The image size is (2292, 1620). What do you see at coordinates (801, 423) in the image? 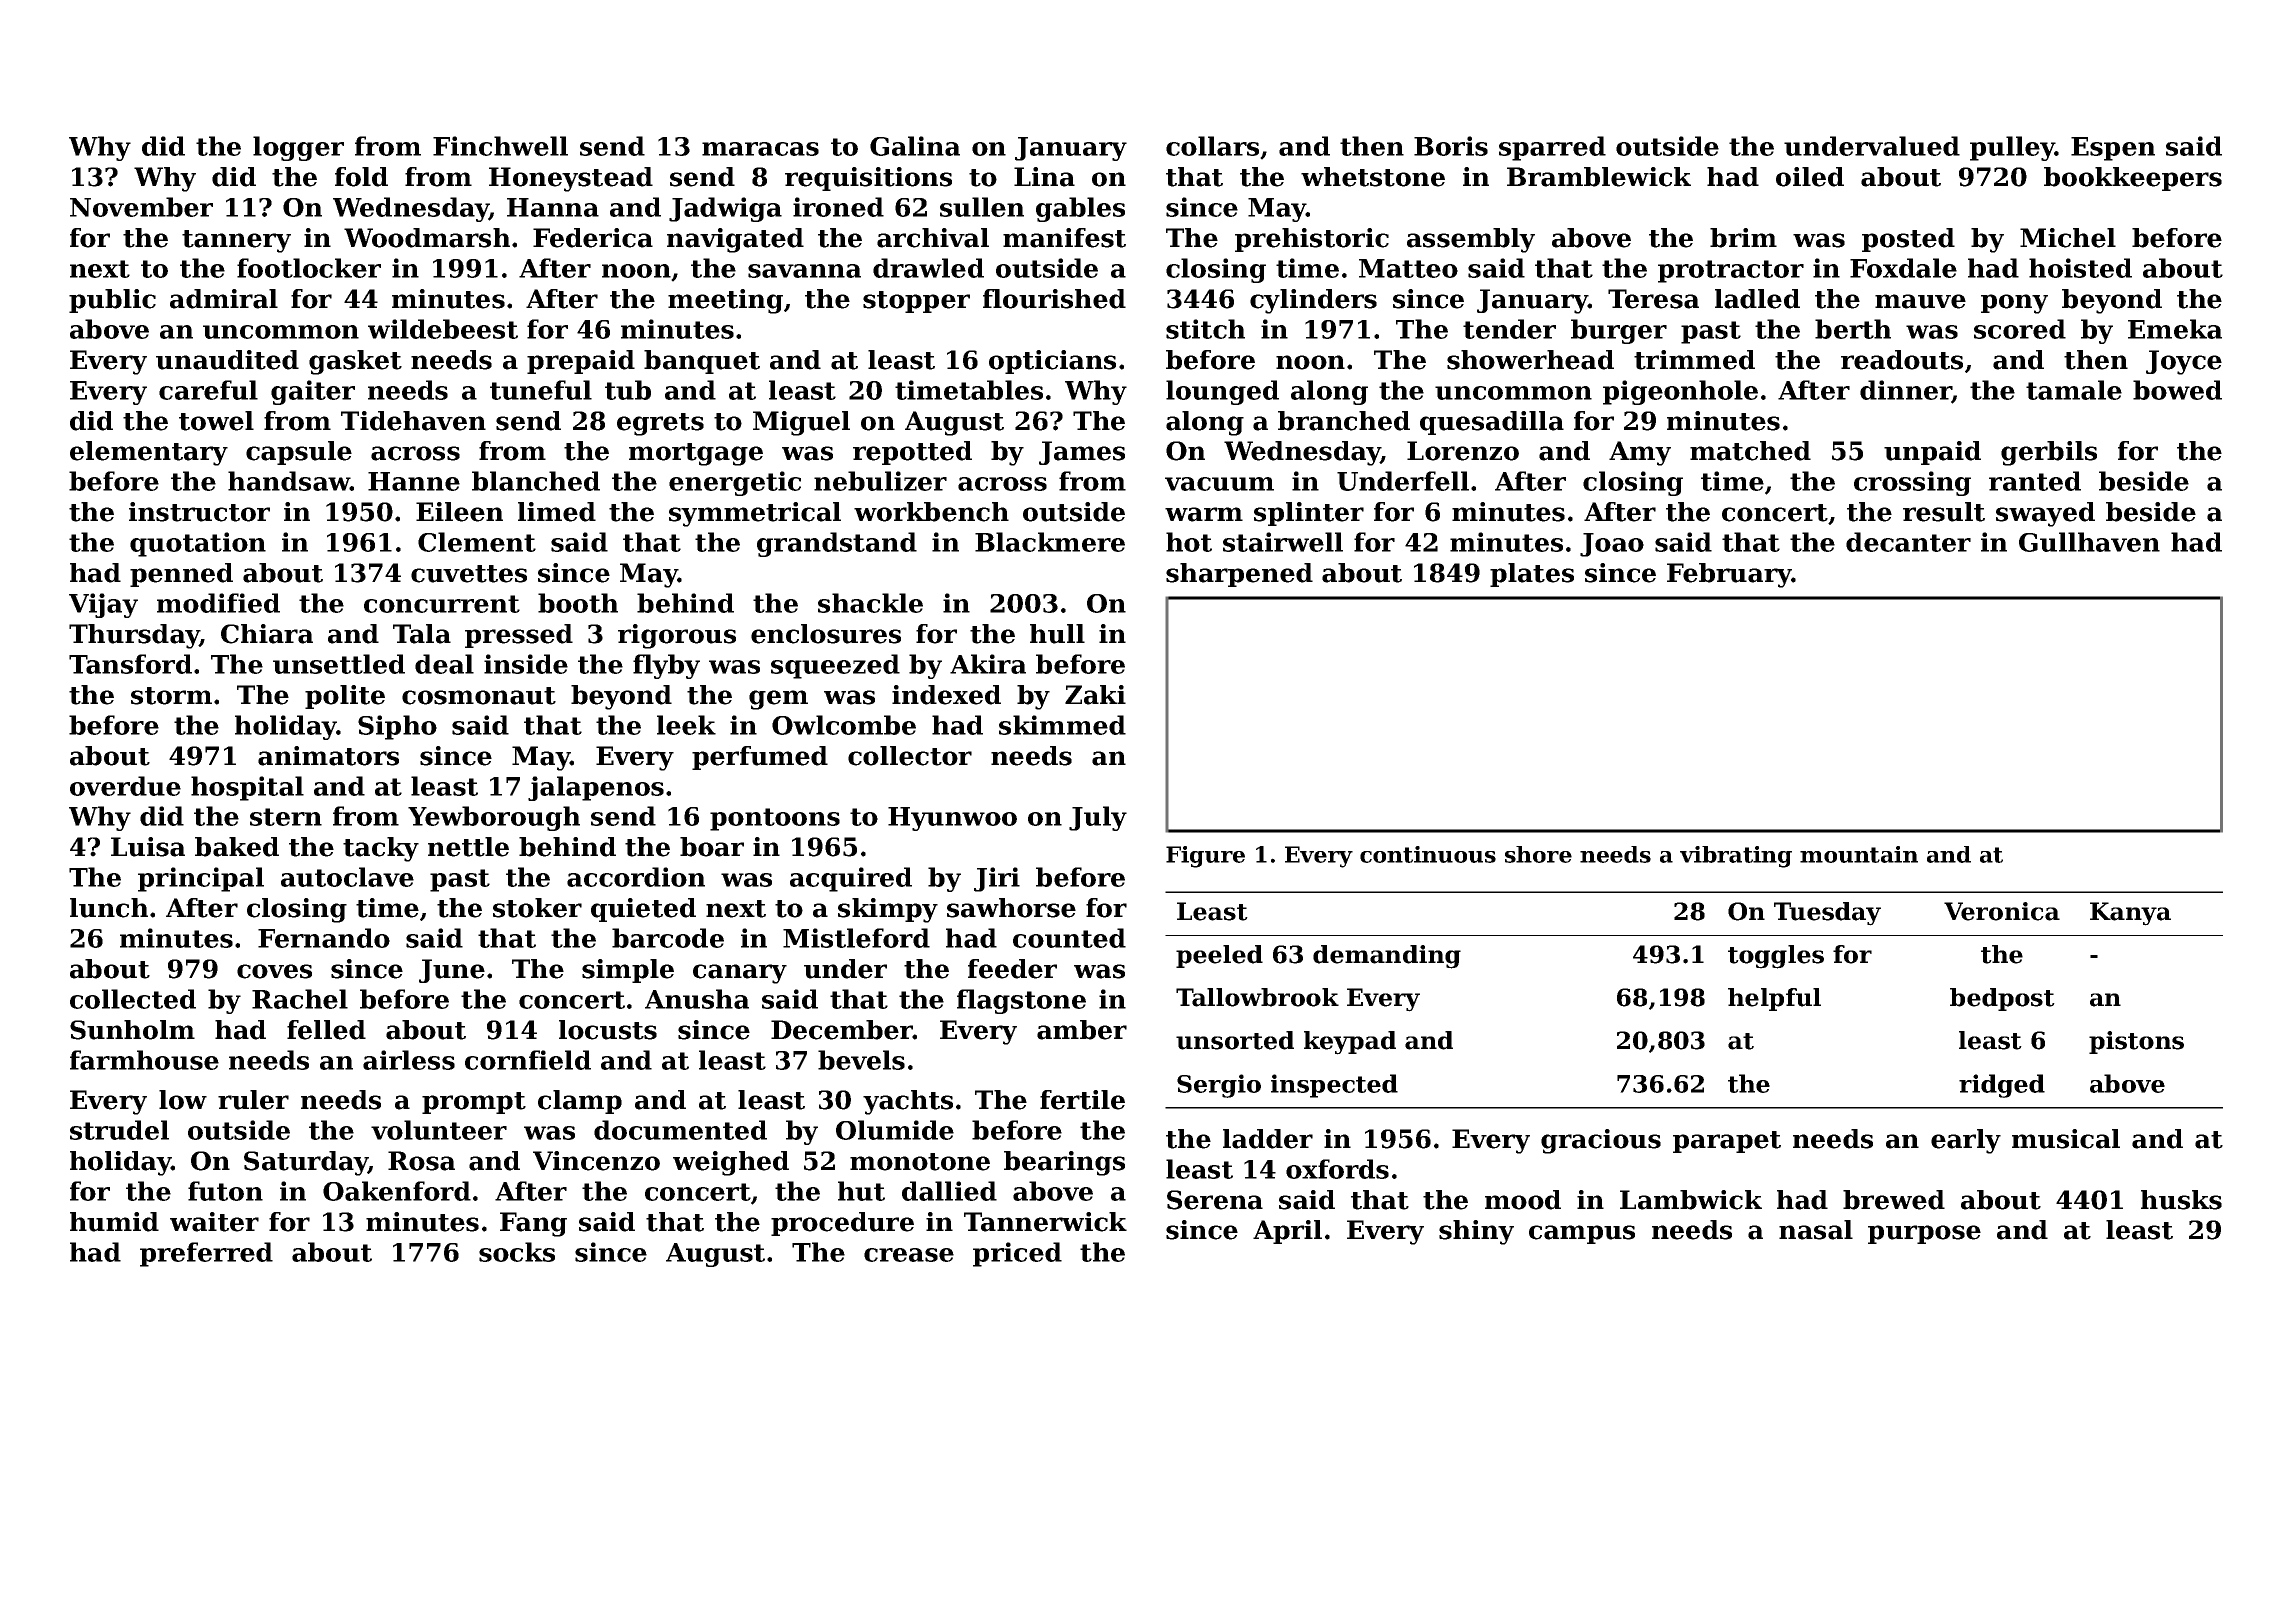
I see `Miguel` at bounding box center [801, 423].
